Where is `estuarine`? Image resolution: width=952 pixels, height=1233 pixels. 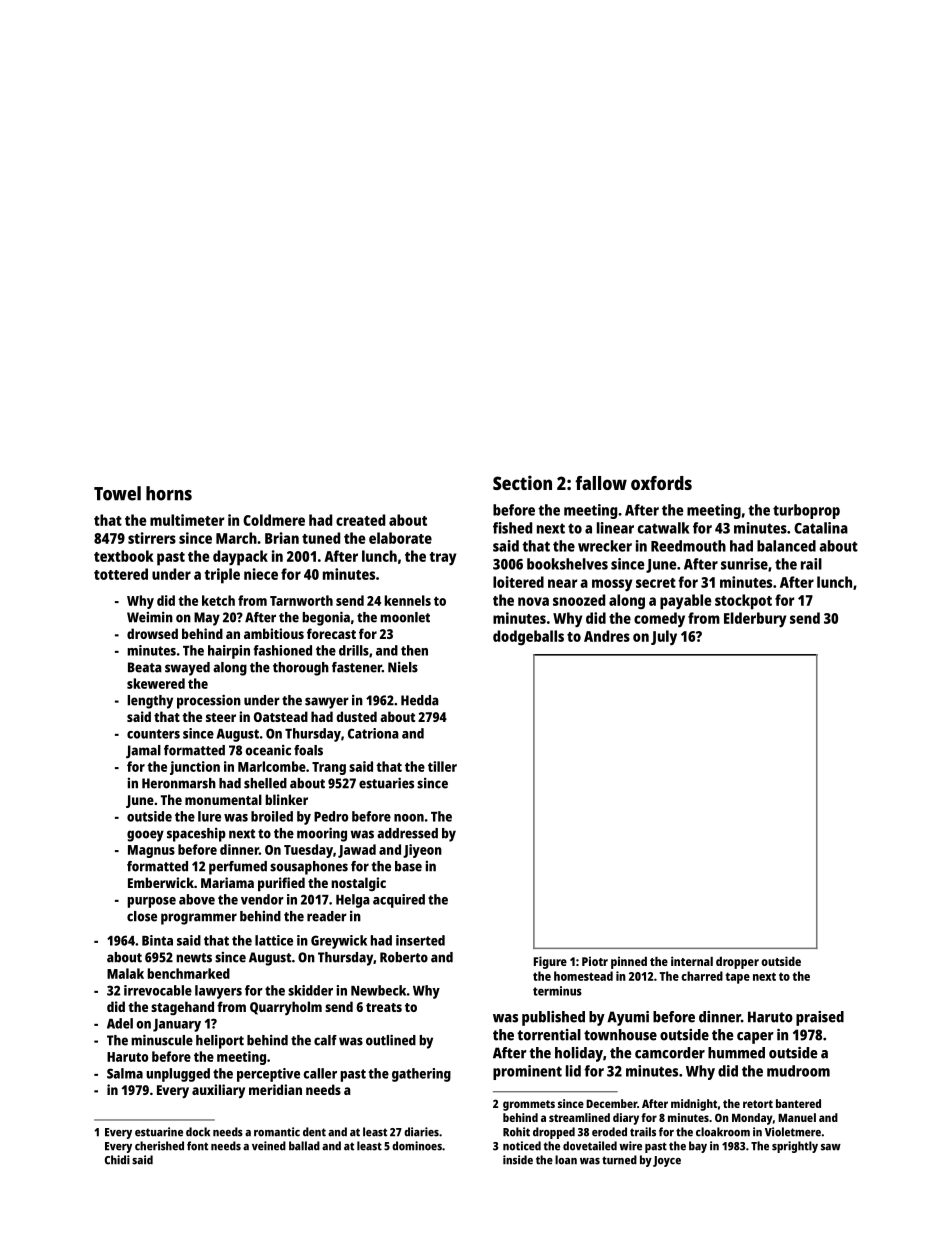 estuarine is located at coordinates (159, 1132).
